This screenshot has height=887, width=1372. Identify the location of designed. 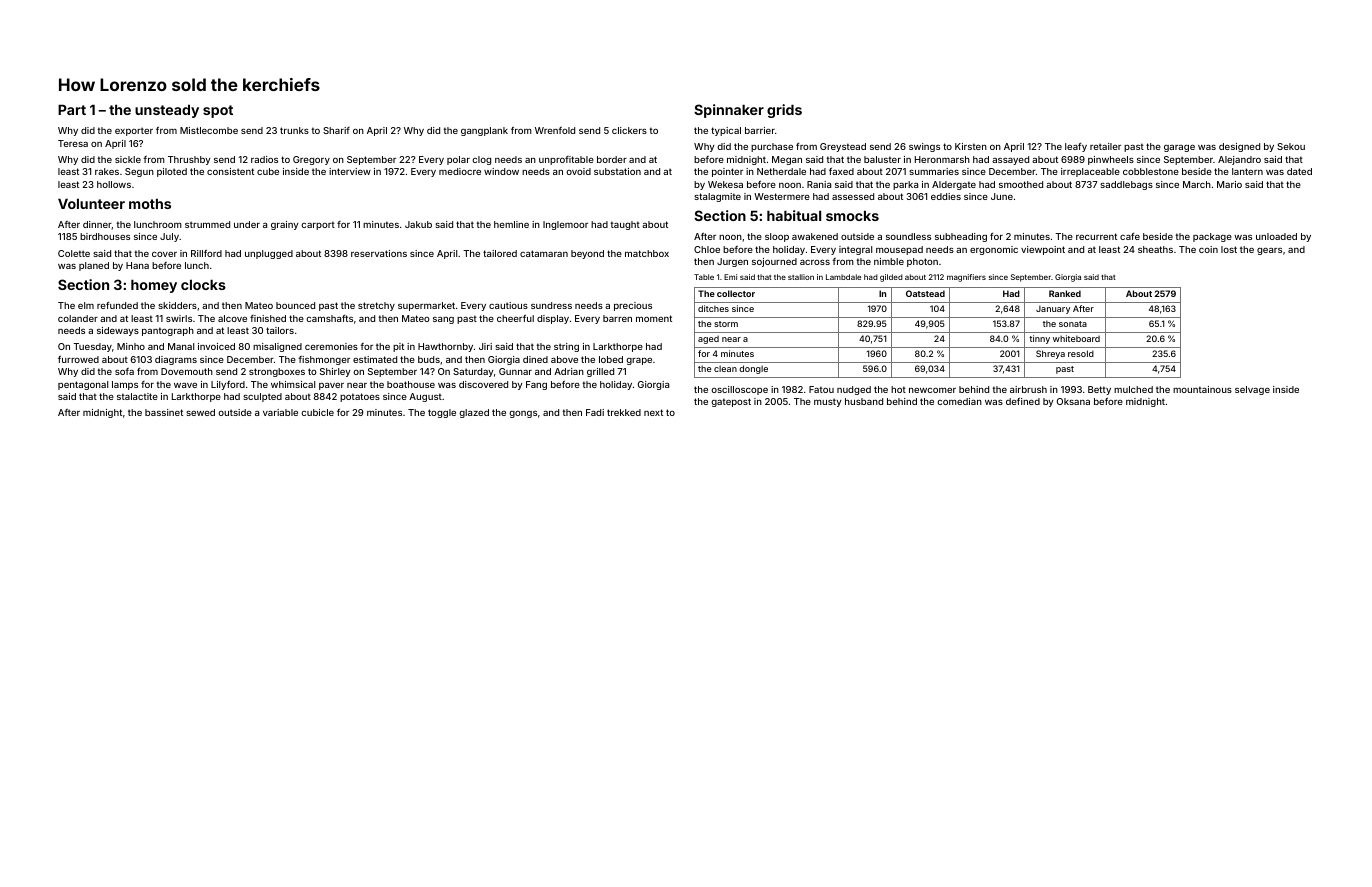
(1239, 147).
